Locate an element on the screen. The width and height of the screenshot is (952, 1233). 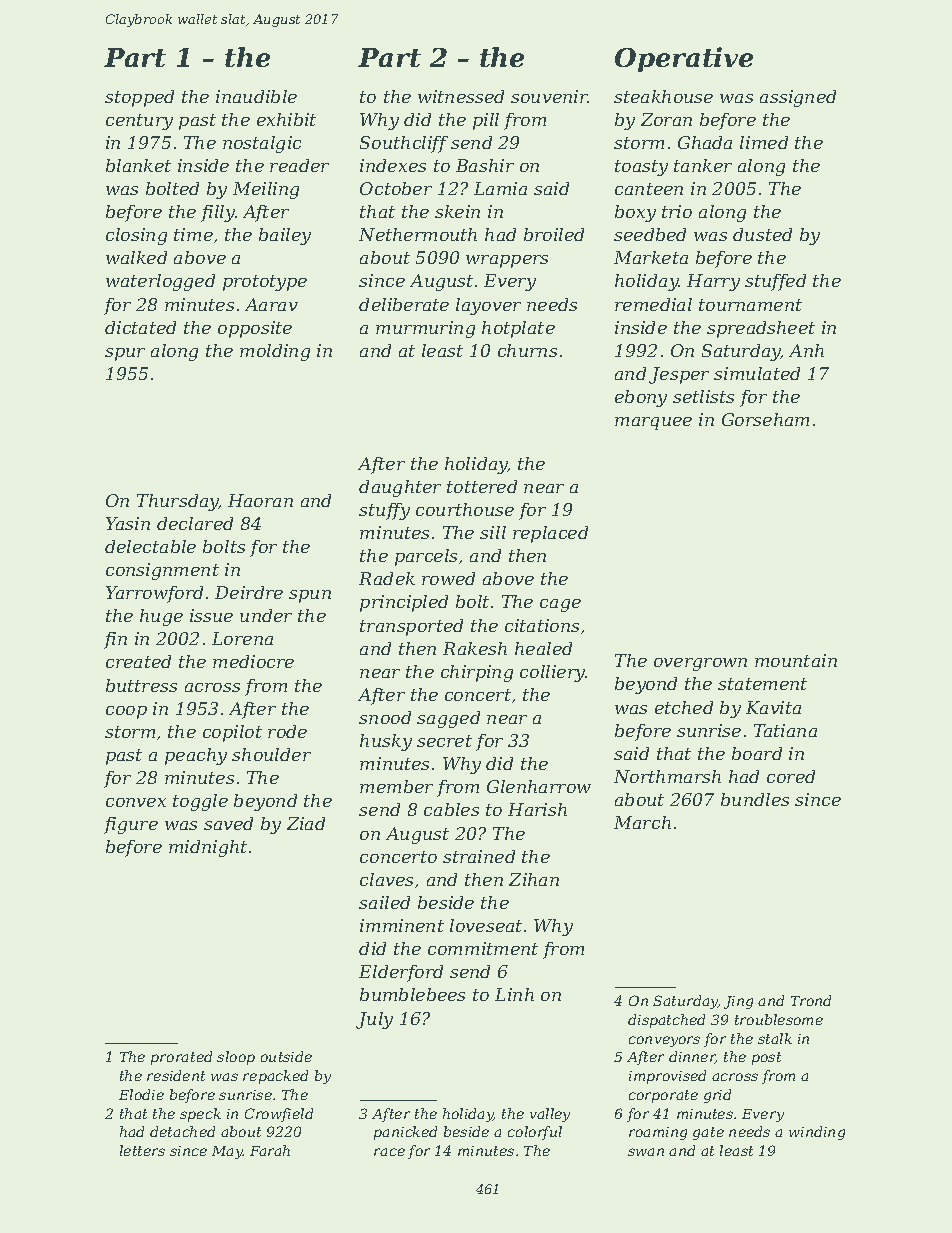
assigned is located at coordinates (798, 98).
